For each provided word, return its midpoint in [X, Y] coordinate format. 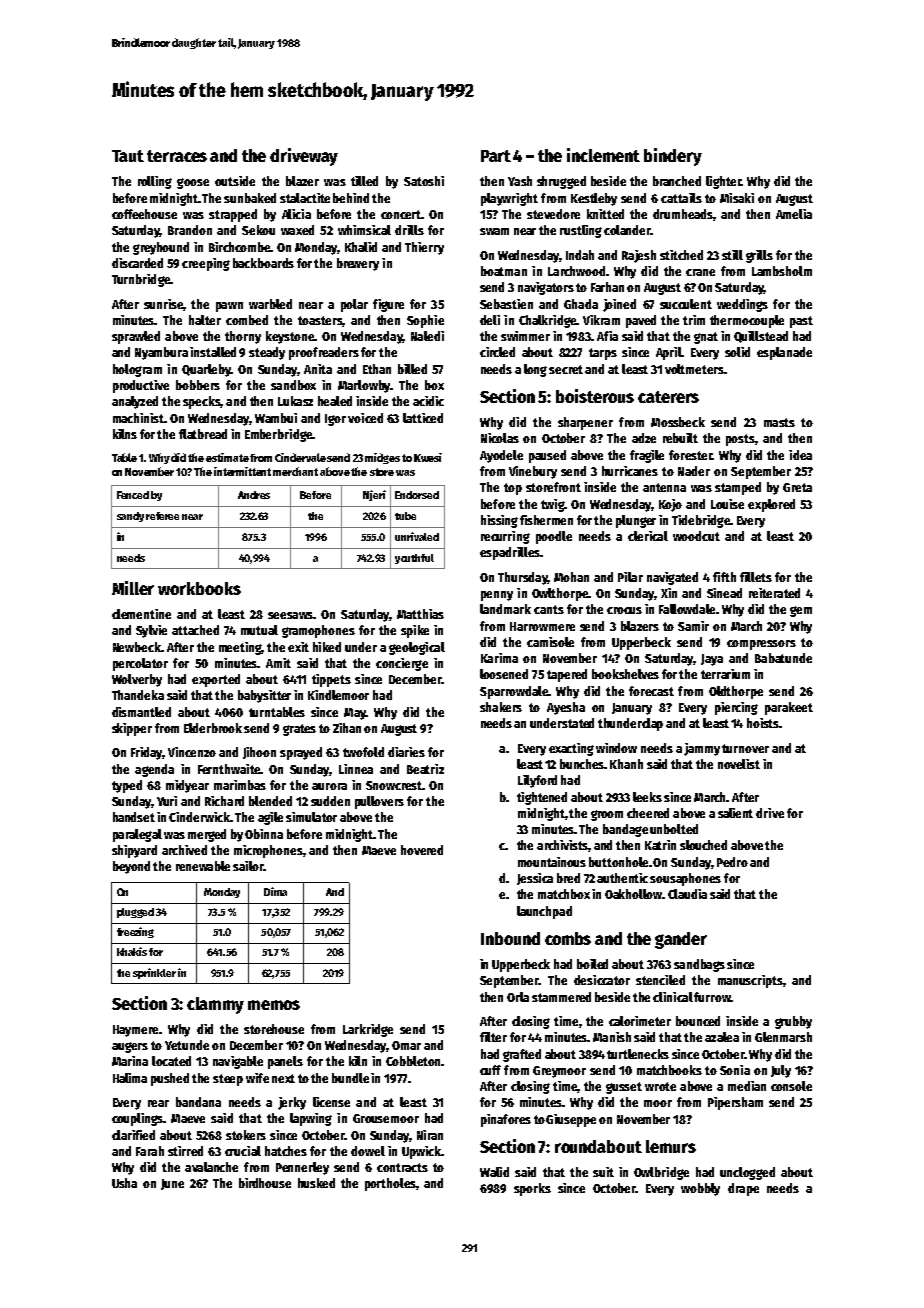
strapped [233, 215]
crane [700, 272]
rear [158, 1103]
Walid [494, 1172]
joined [619, 305]
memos [274, 1005]
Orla [518, 997]
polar [354, 305]
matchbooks [669, 1070]
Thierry [424, 248]
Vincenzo [192, 752]
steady [267, 353]
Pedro [732, 862]
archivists [563, 846]
